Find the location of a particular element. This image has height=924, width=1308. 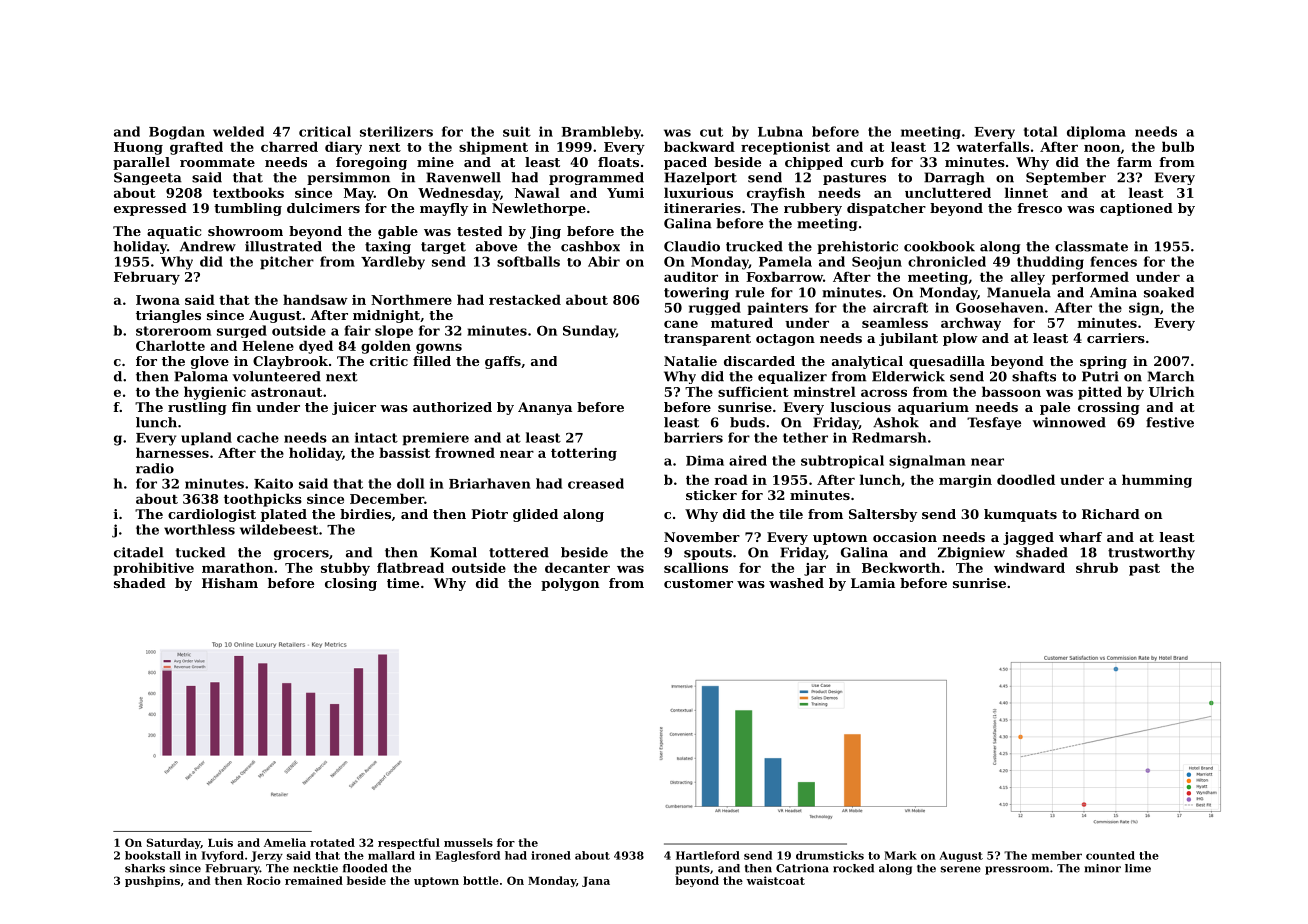

captioned is located at coordinates (1136, 209).
